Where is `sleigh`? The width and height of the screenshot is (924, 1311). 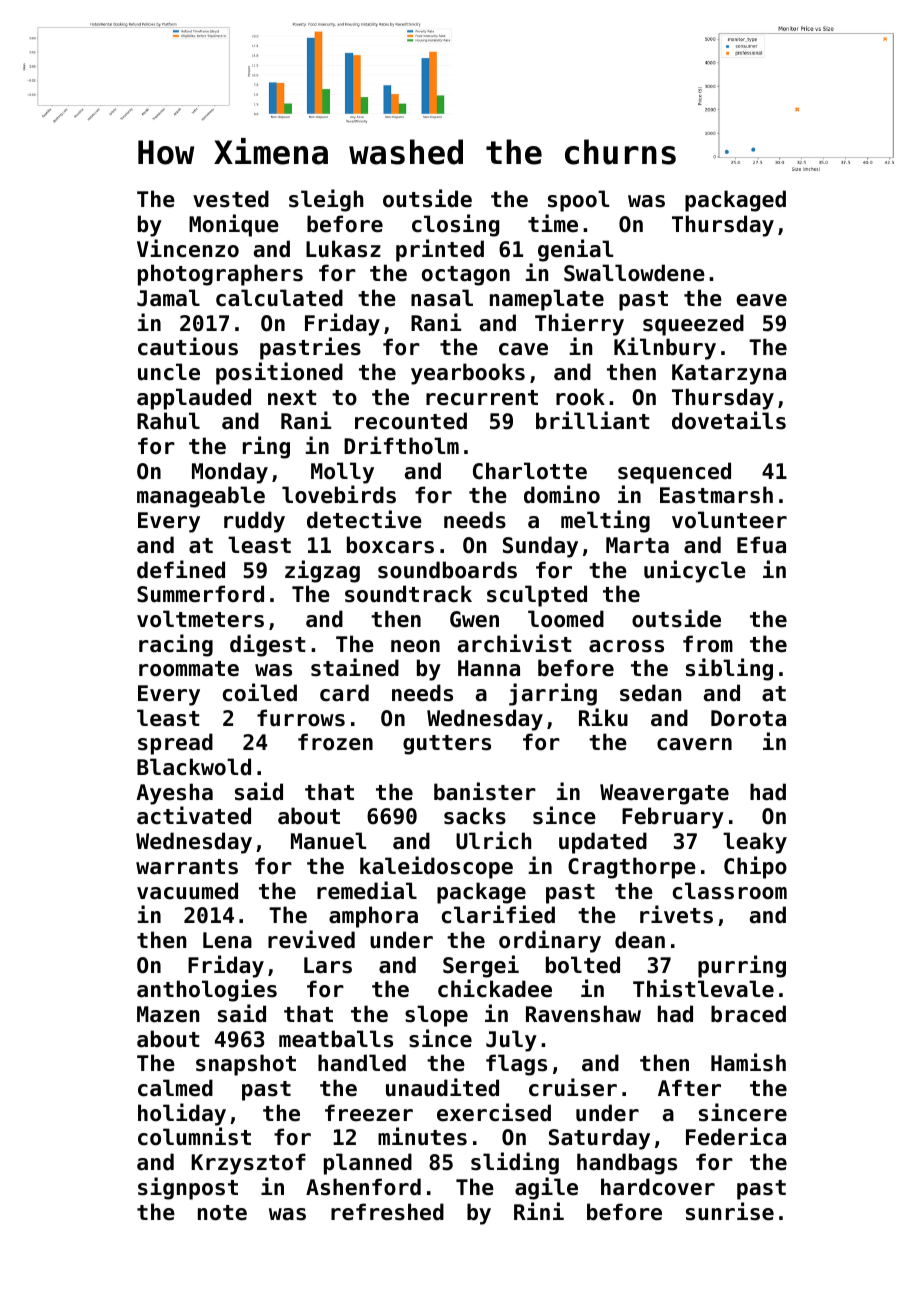 sleigh is located at coordinates (326, 200).
